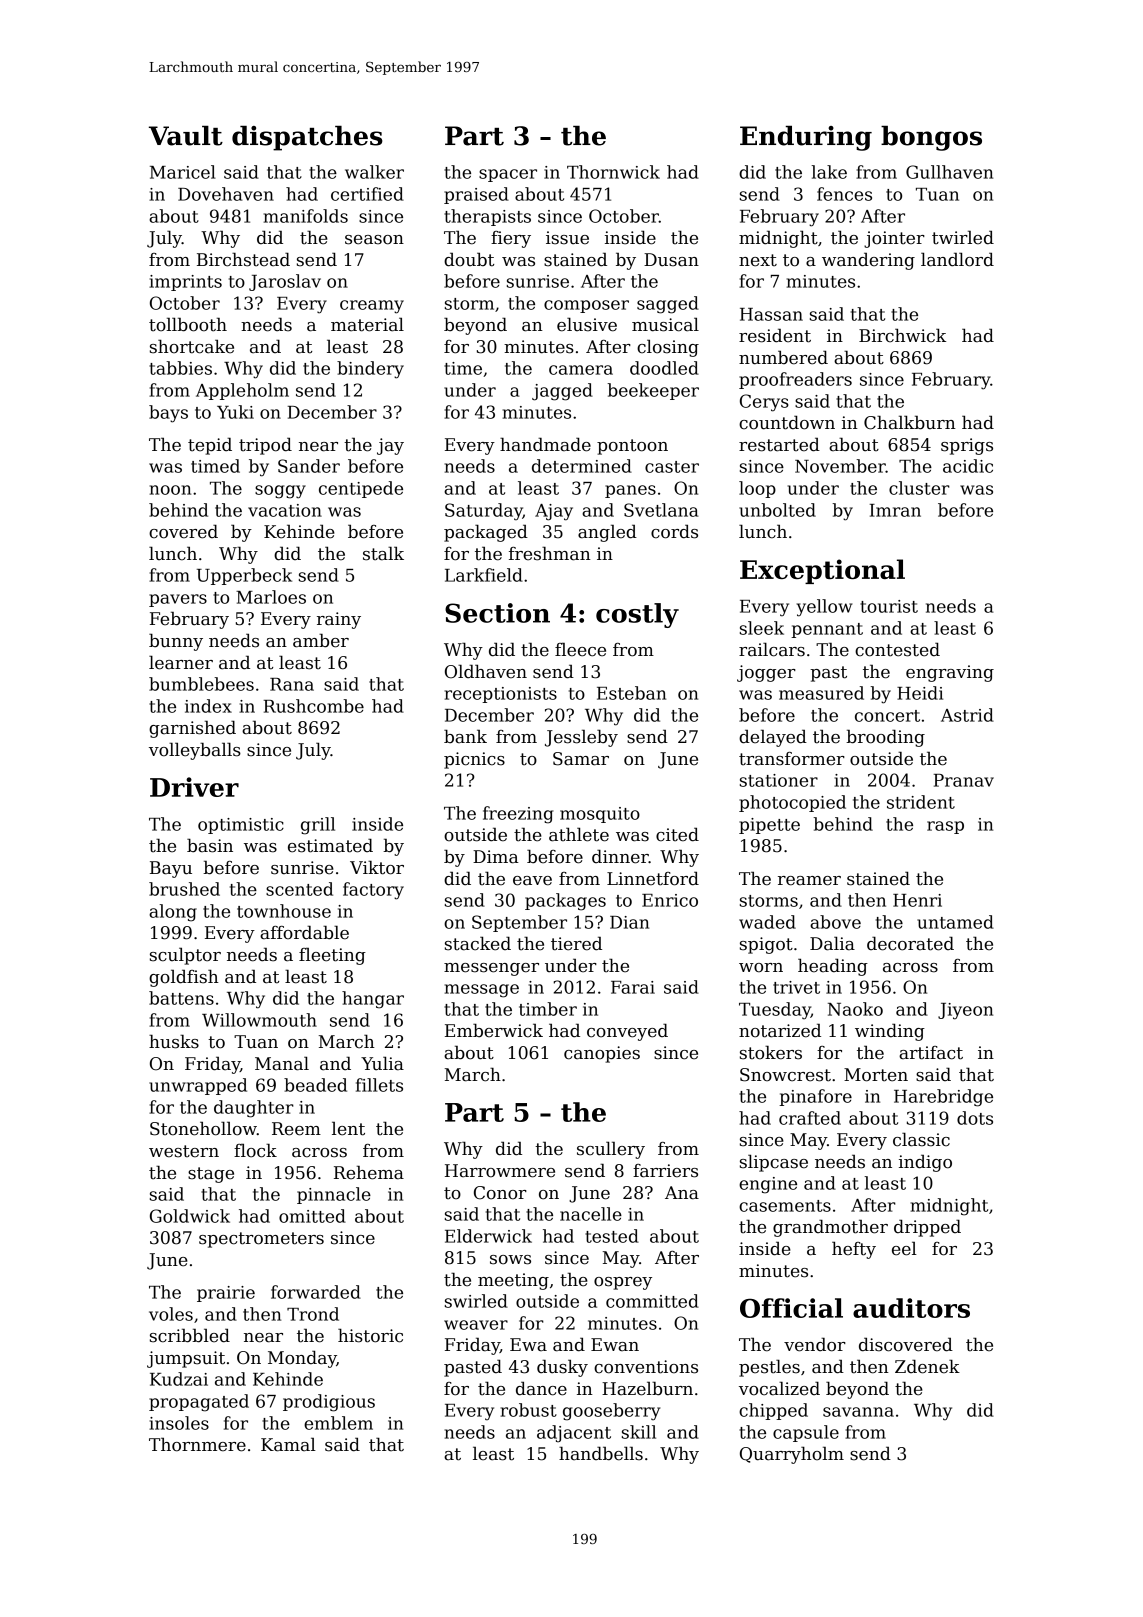 This screenshot has width=1143, height=1617. What do you see at coordinates (508, 175) in the screenshot?
I see `spacer` at bounding box center [508, 175].
